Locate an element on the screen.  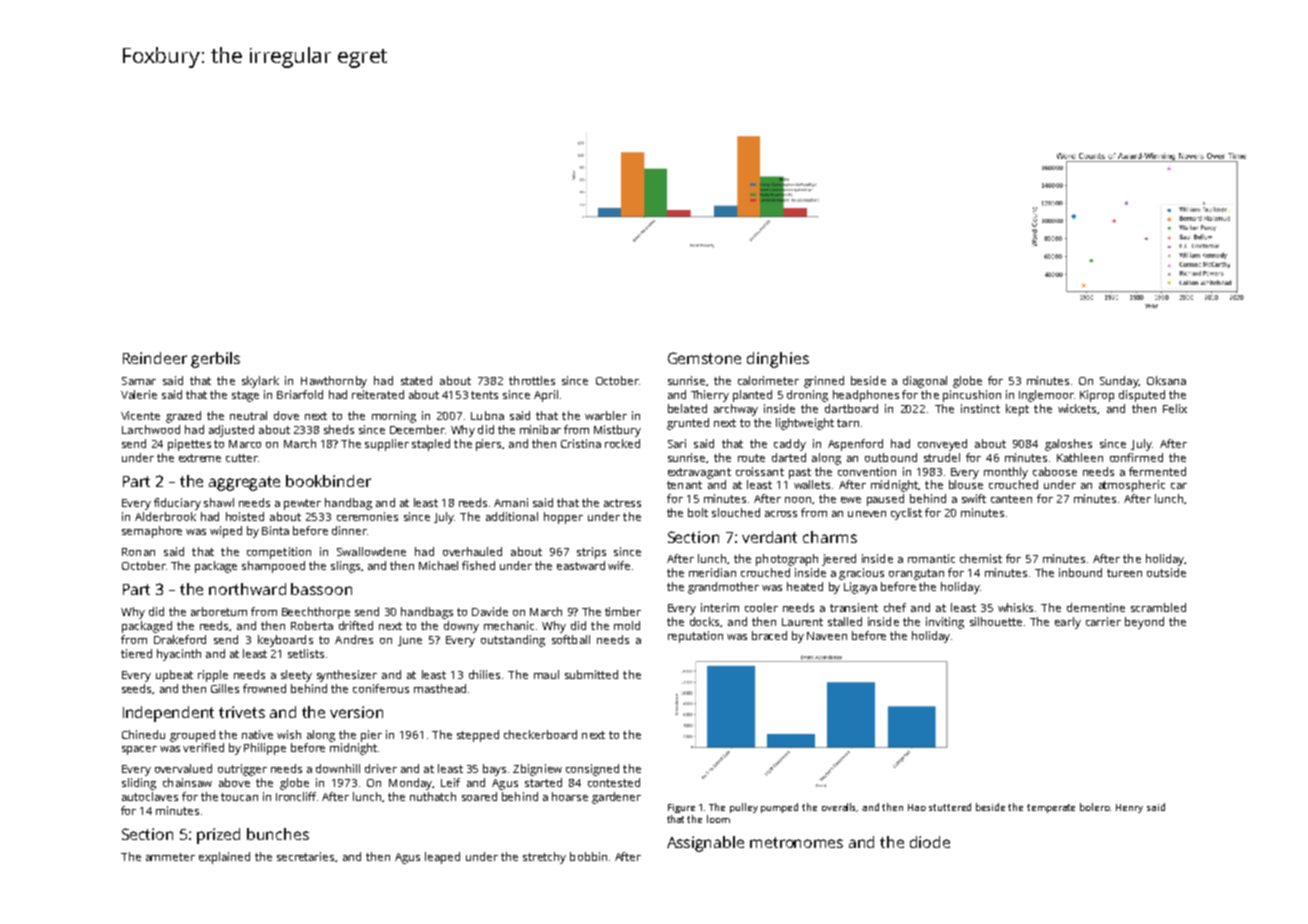
sliding is located at coordinates (139, 784).
